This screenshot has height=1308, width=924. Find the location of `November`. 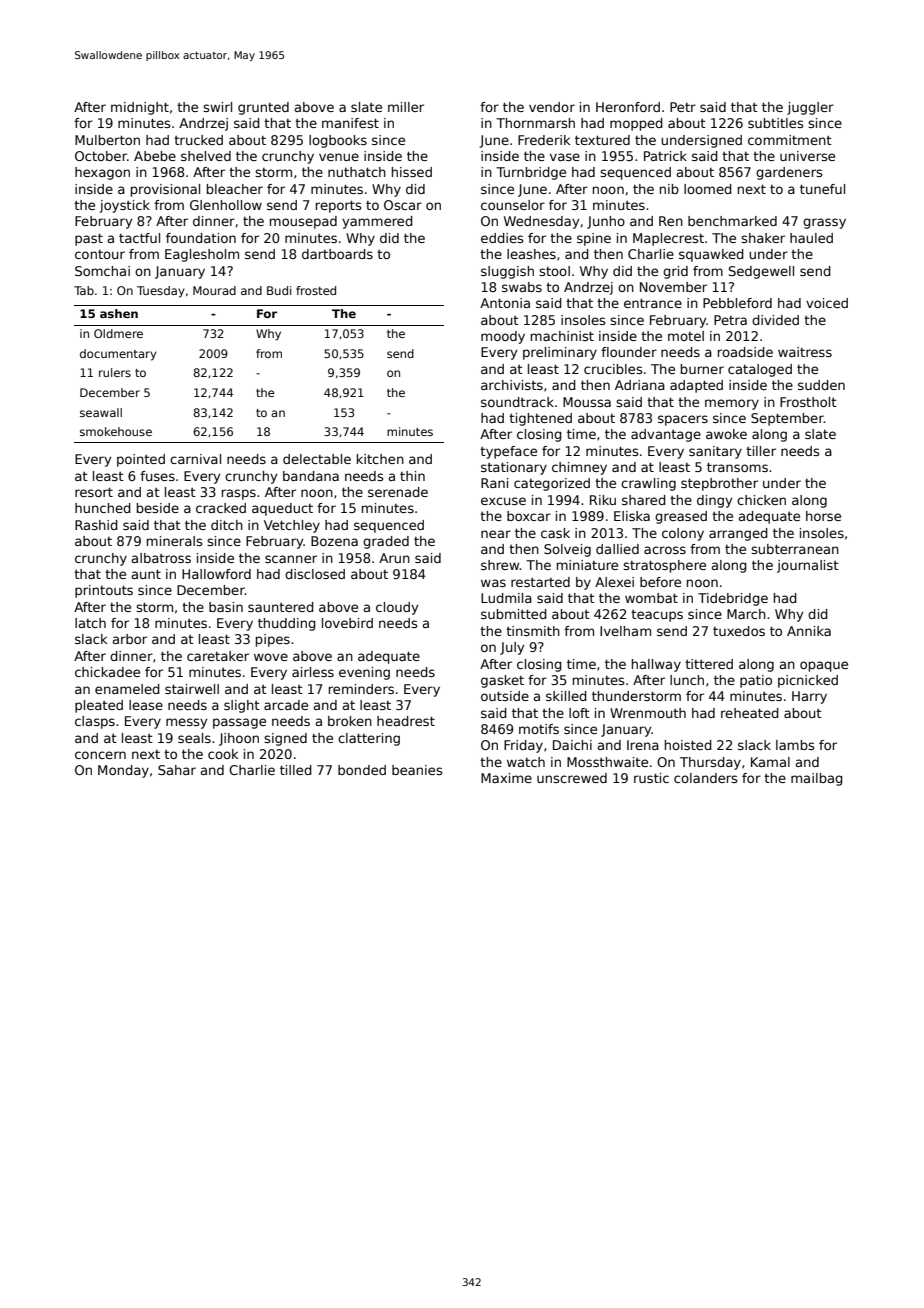

November is located at coordinates (673, 287).
